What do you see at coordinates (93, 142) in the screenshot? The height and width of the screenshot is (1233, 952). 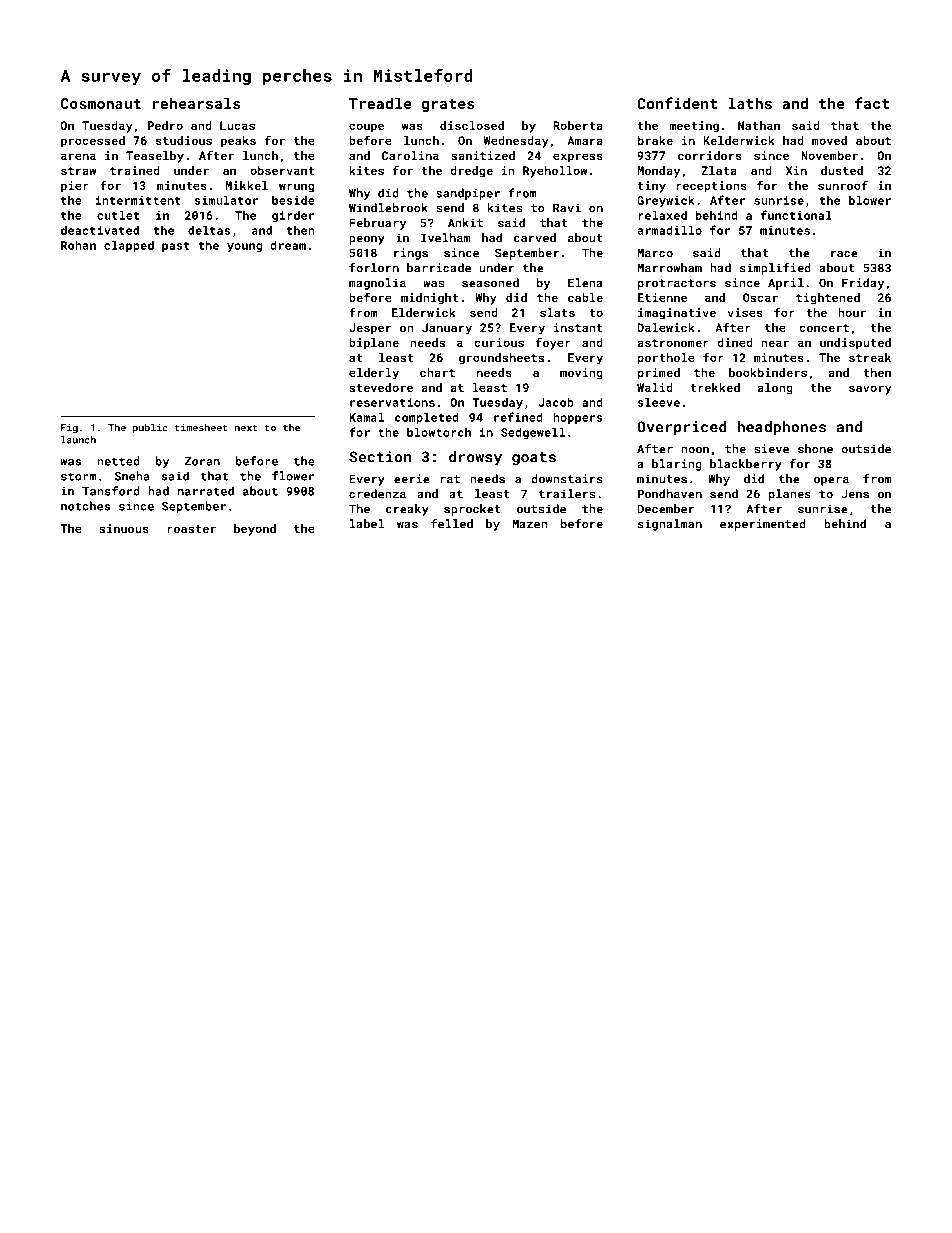 I see `processed` at bounding box center [93, 142].
